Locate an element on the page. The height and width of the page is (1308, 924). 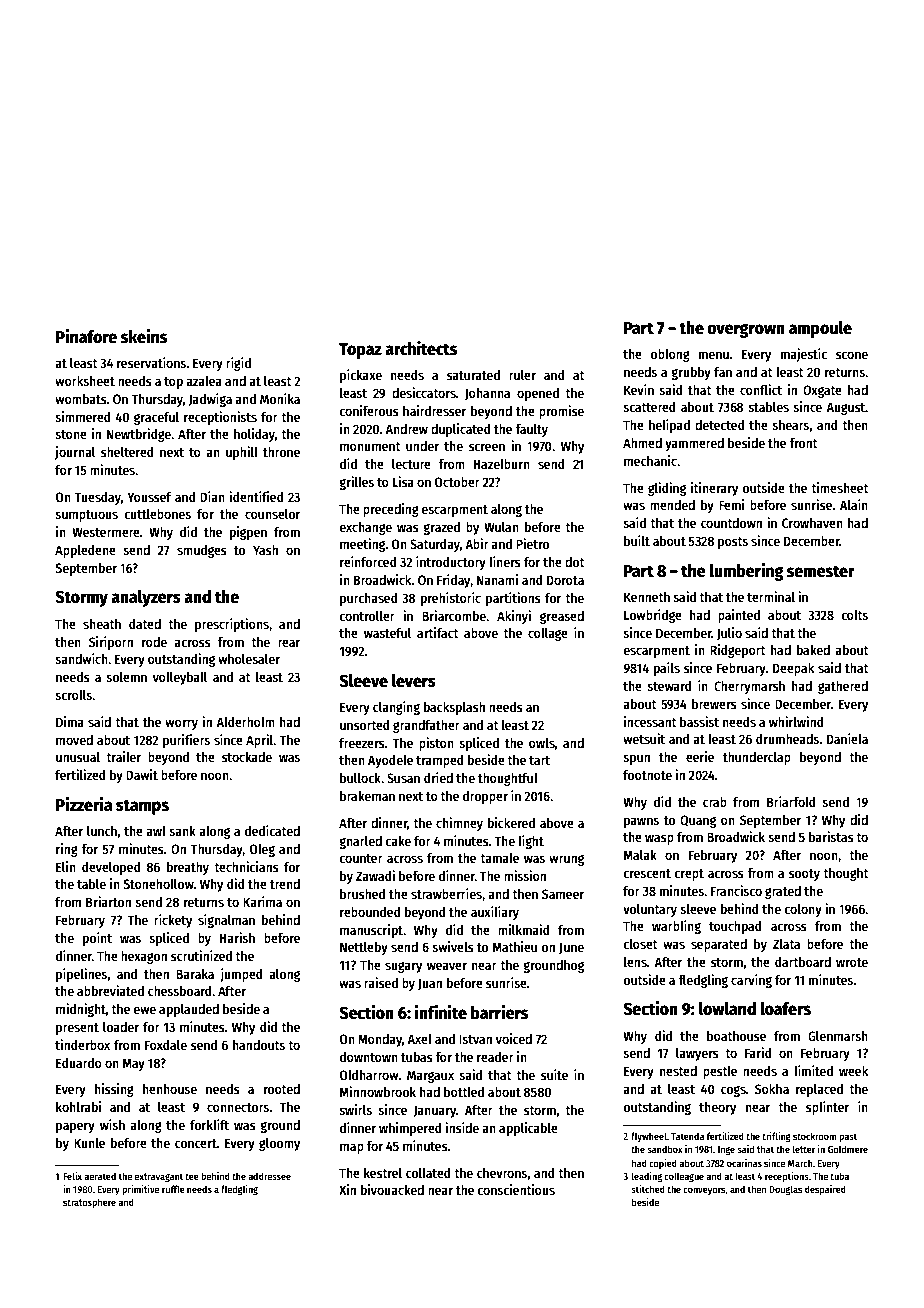
skeins is located at coordinates (144, 336).
